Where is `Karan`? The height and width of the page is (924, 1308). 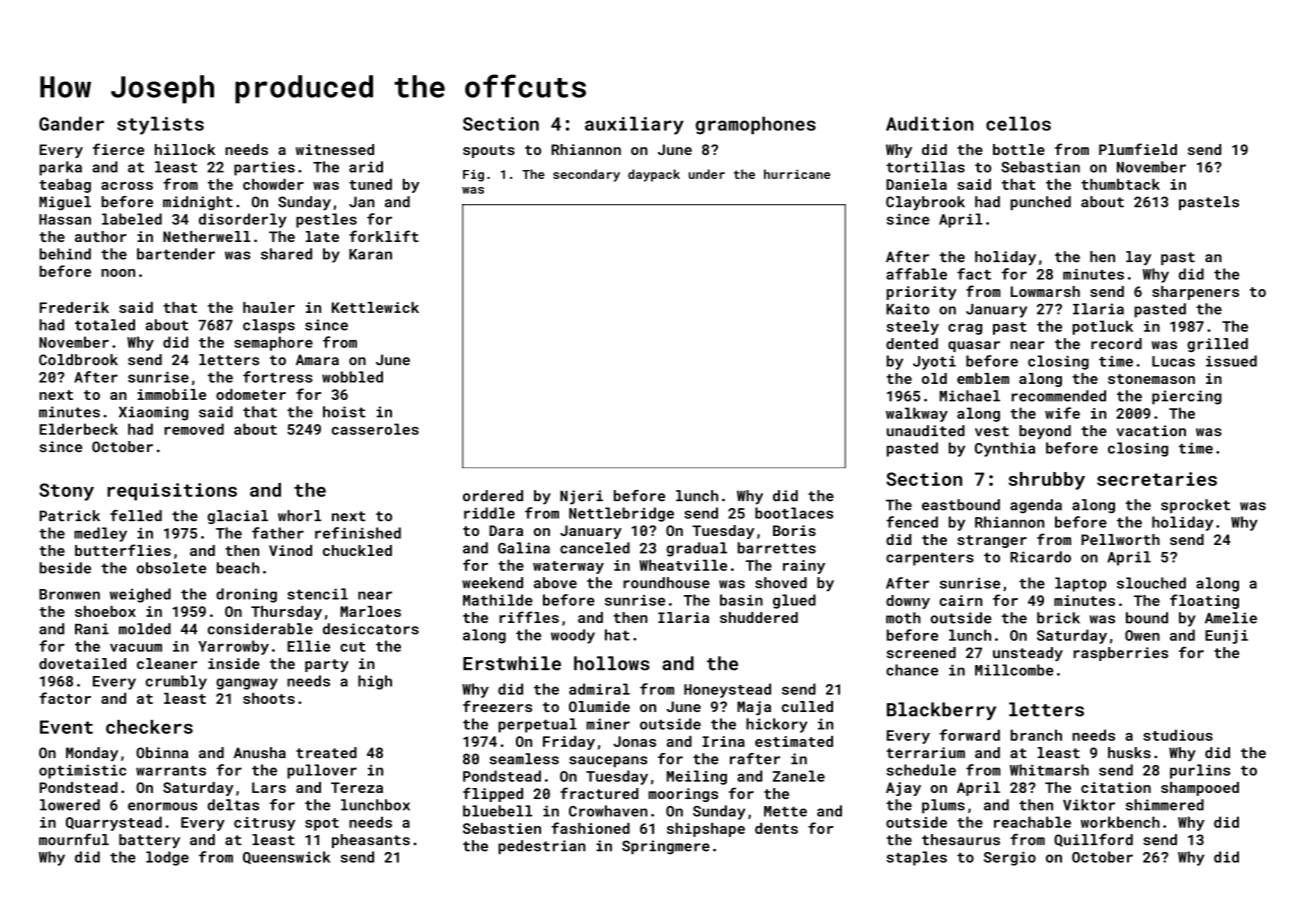
Karan is located at coordinates (370, 254).
